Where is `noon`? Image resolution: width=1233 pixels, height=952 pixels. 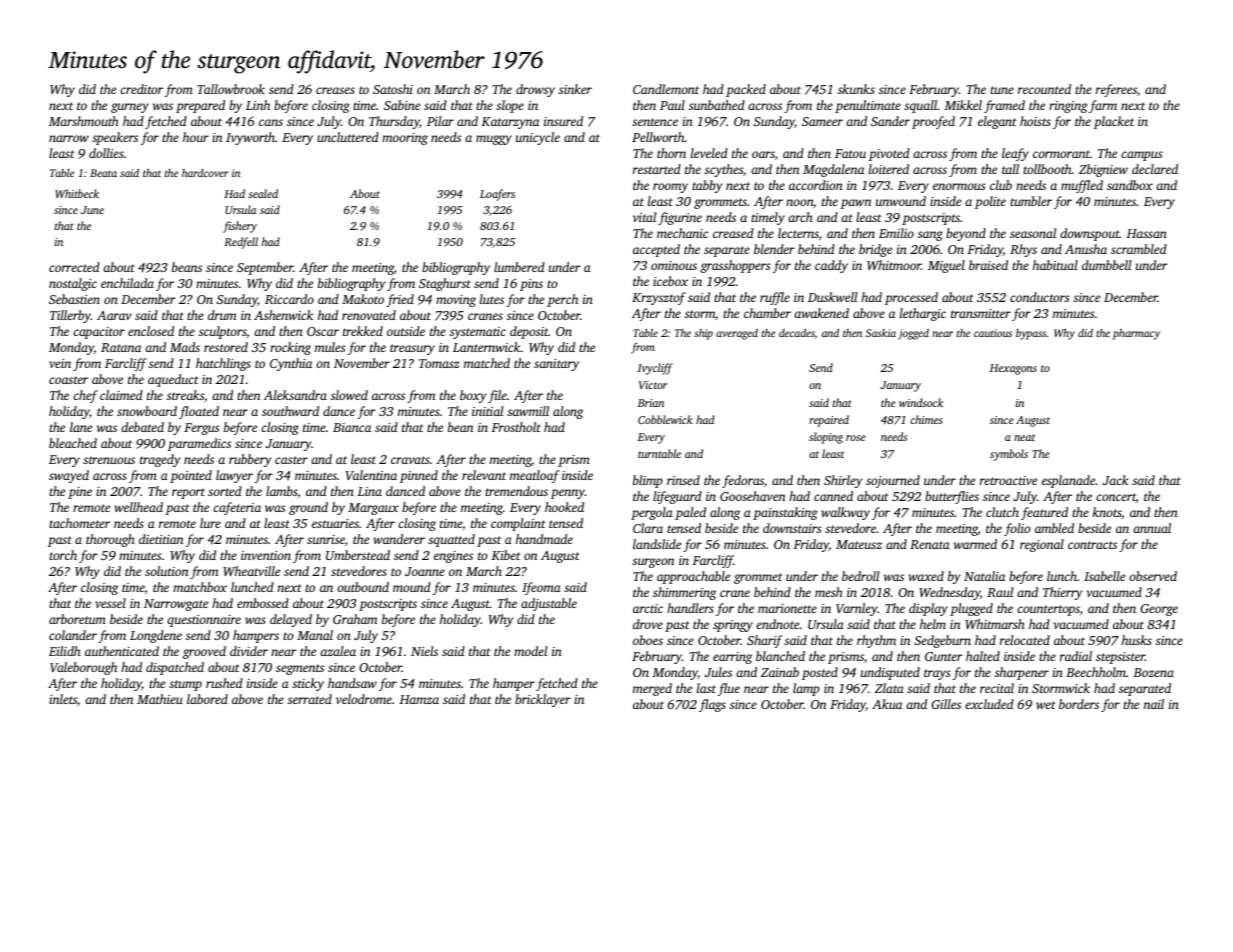
noon is located at coordinates (799, 202).
